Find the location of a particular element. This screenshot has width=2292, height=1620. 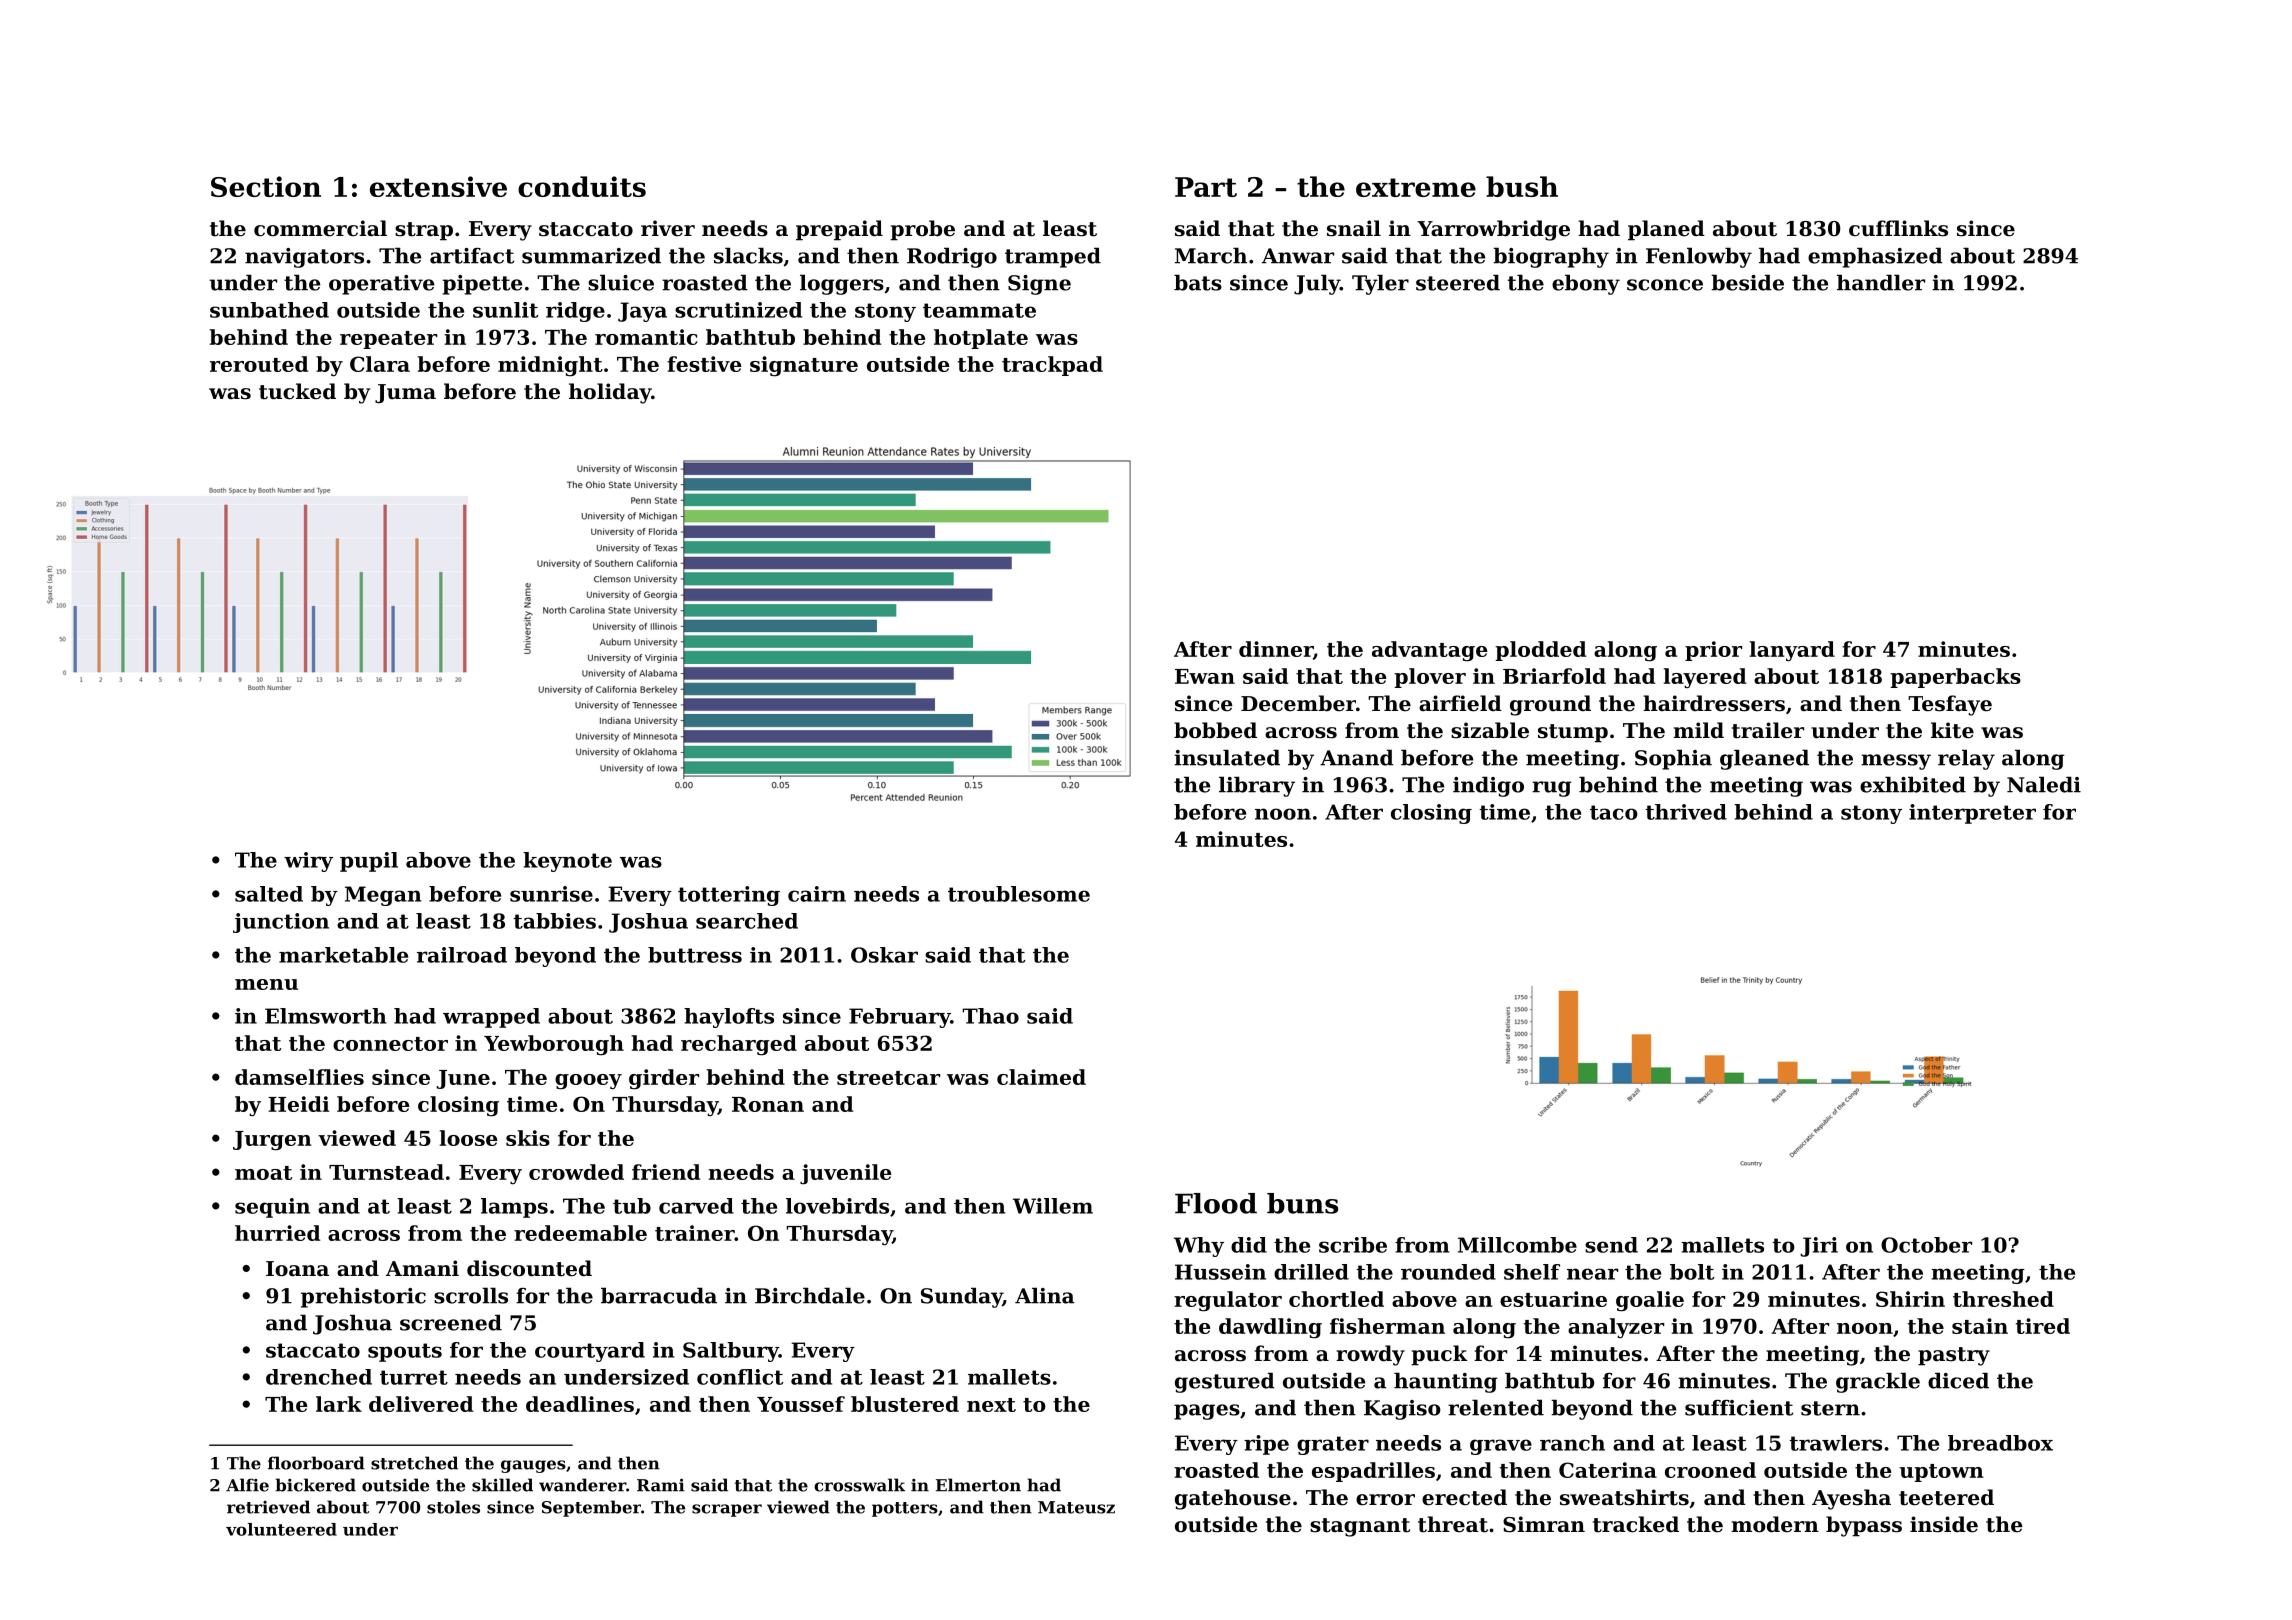

salted is located at coordinates (269, 894).
